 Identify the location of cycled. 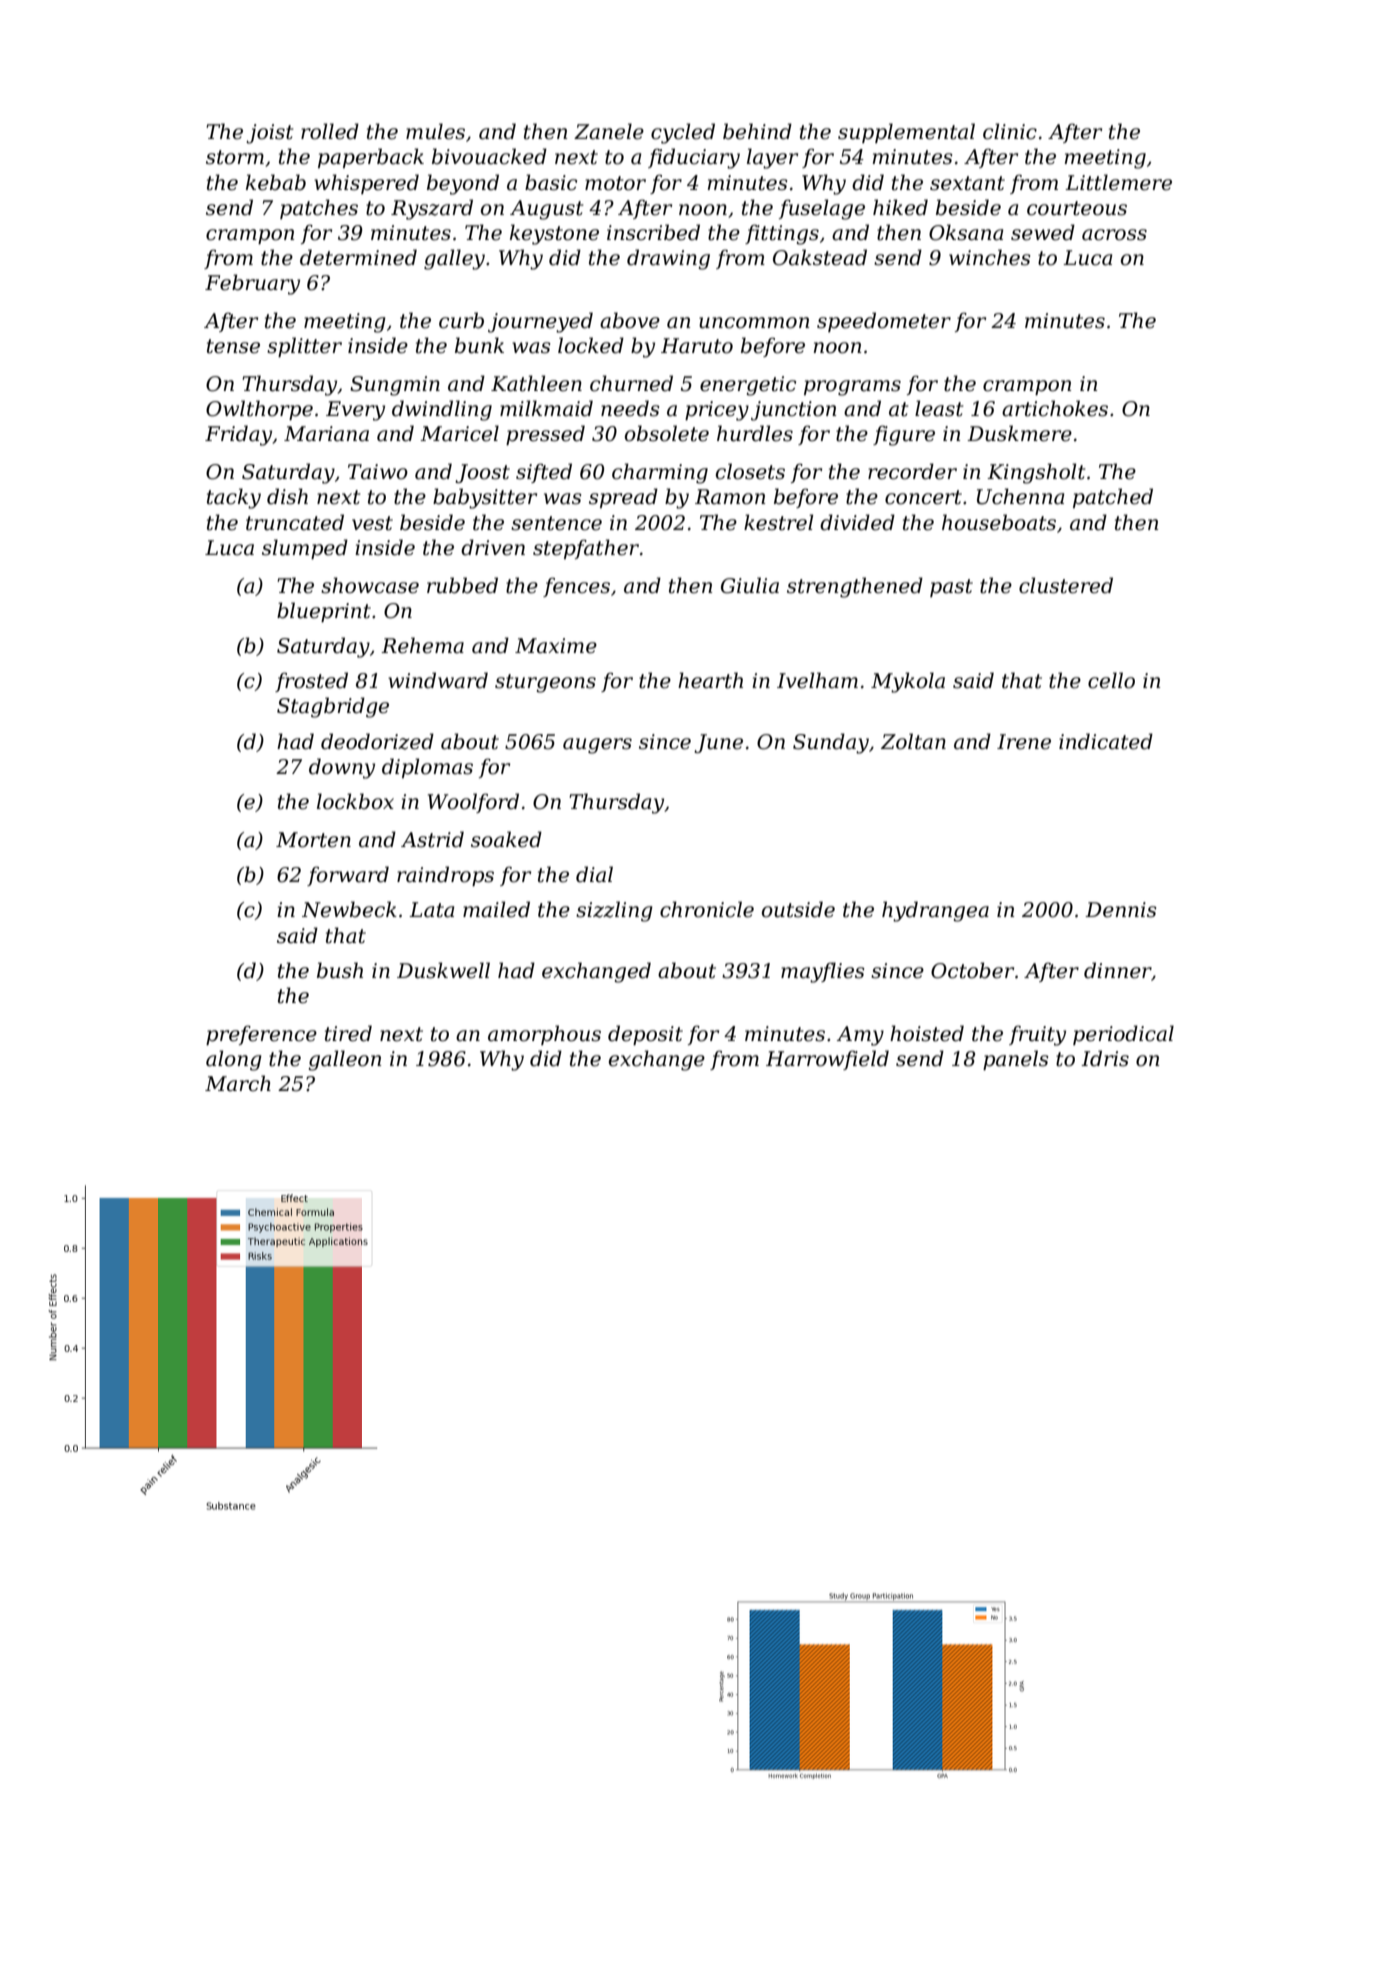
(683, 133).
